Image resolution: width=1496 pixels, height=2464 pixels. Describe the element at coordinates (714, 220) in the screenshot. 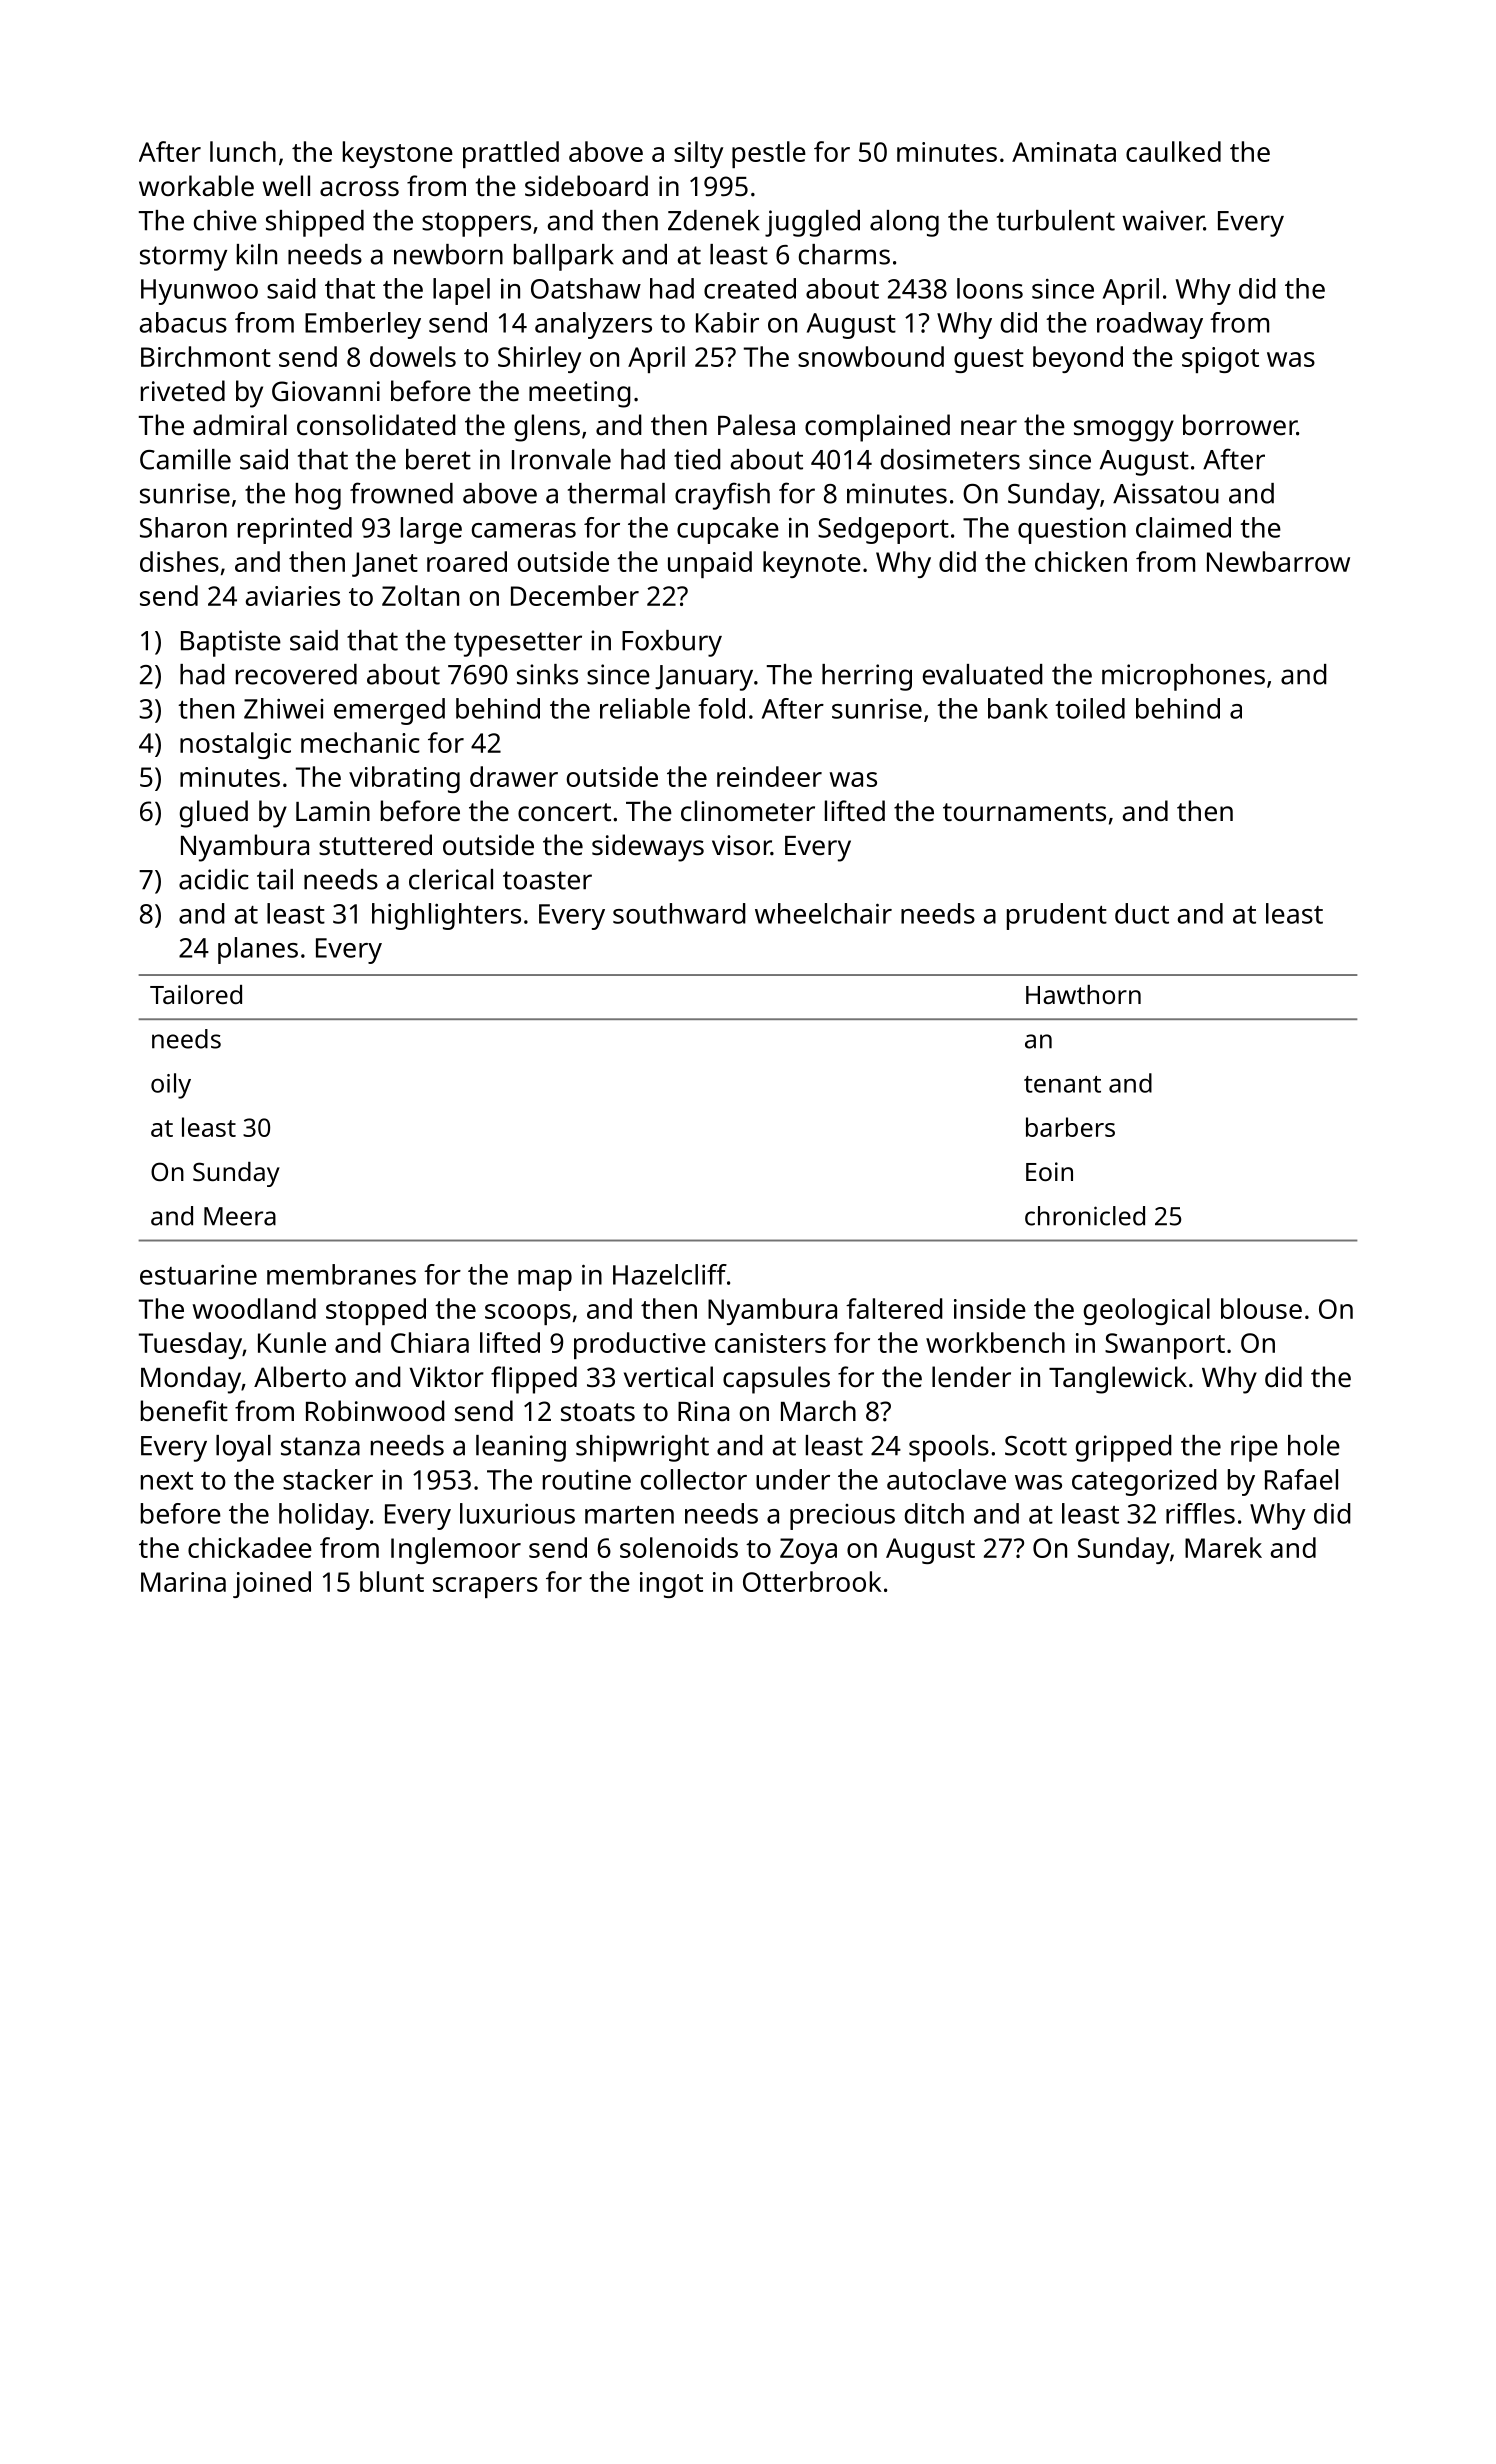

I see `Zdenek` at that location.
